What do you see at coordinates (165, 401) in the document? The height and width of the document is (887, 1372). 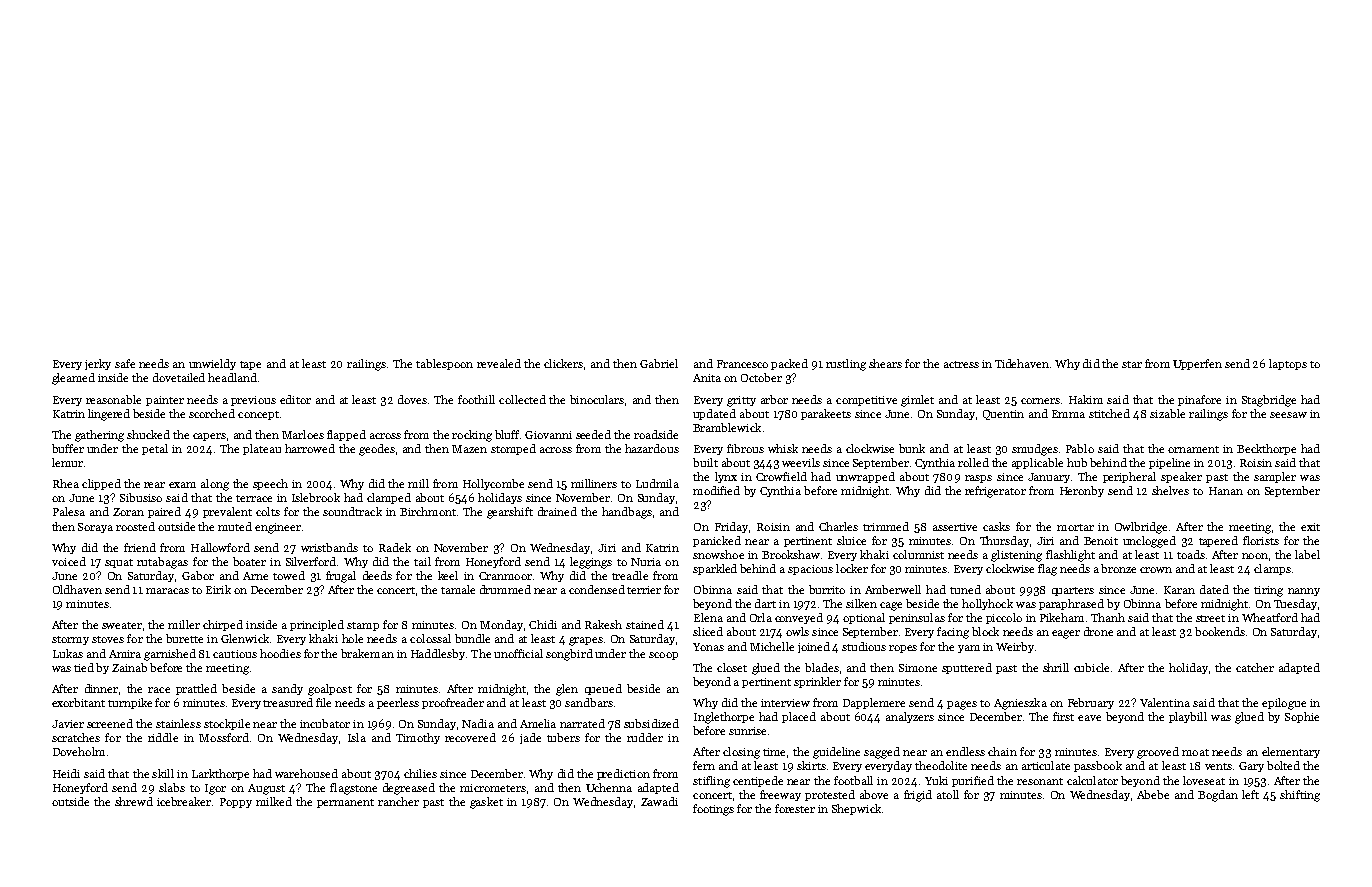 I see `painter` at bounding box center [165, 401].
